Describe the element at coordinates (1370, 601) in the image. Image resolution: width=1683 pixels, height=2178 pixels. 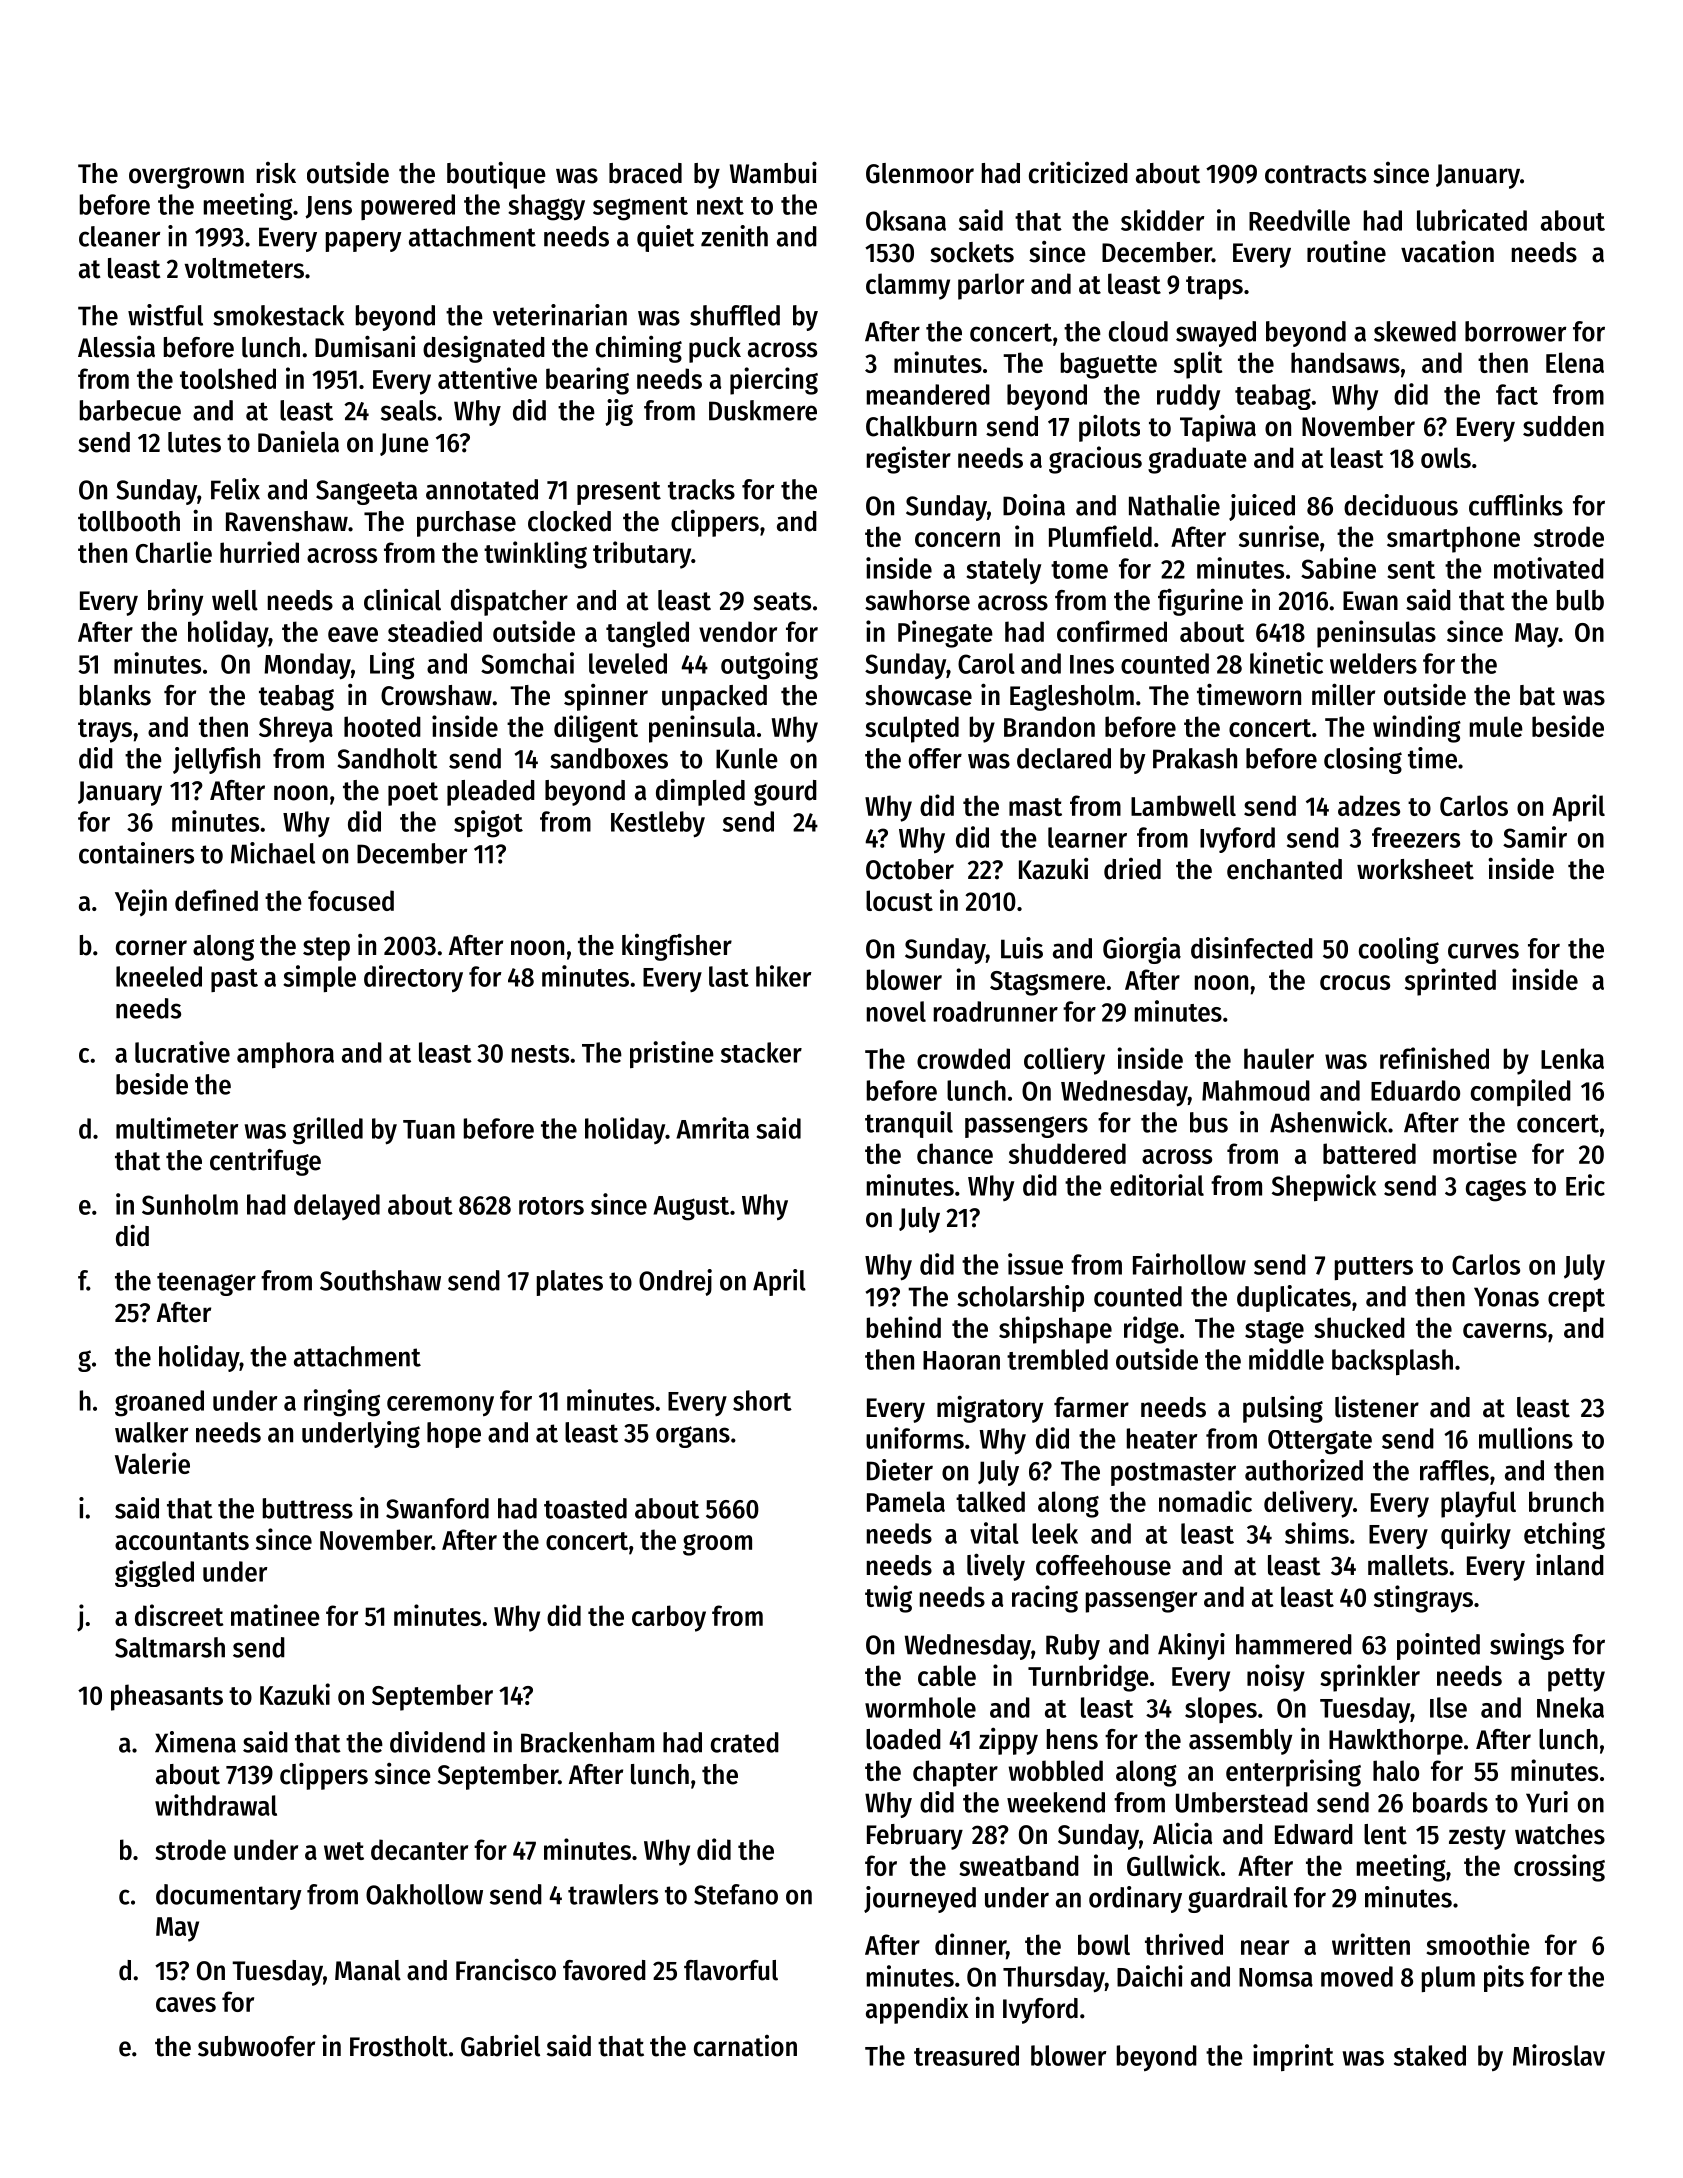
I see `Ewan` at that location.
